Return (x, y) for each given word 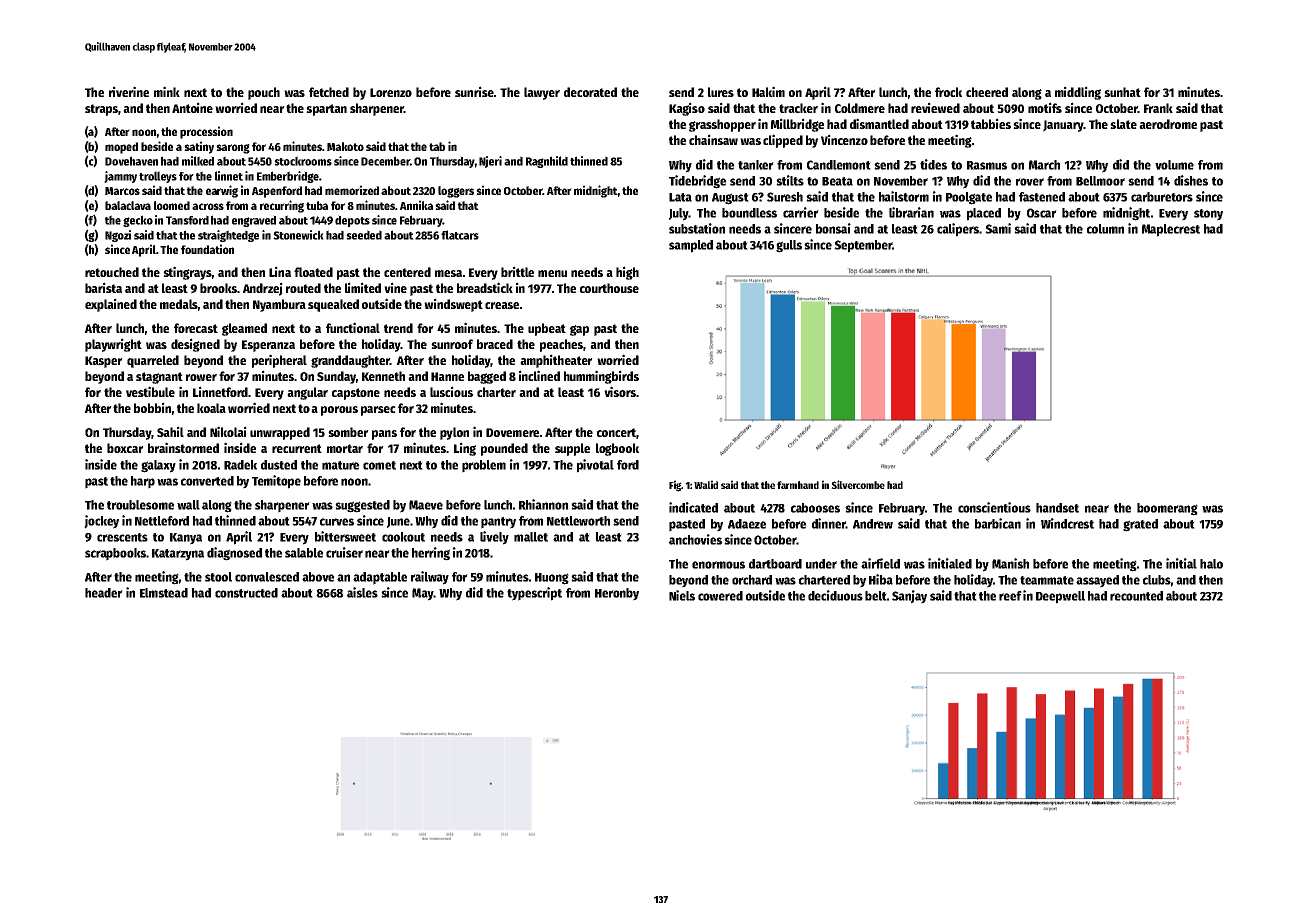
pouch (264, 93)
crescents (122, 537)
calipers (958, 230)
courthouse (609, 288)
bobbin (152, 407)
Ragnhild (547, 162)
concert (616, 432)
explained (111, 305)
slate (1123, 124)
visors (620, 391)
